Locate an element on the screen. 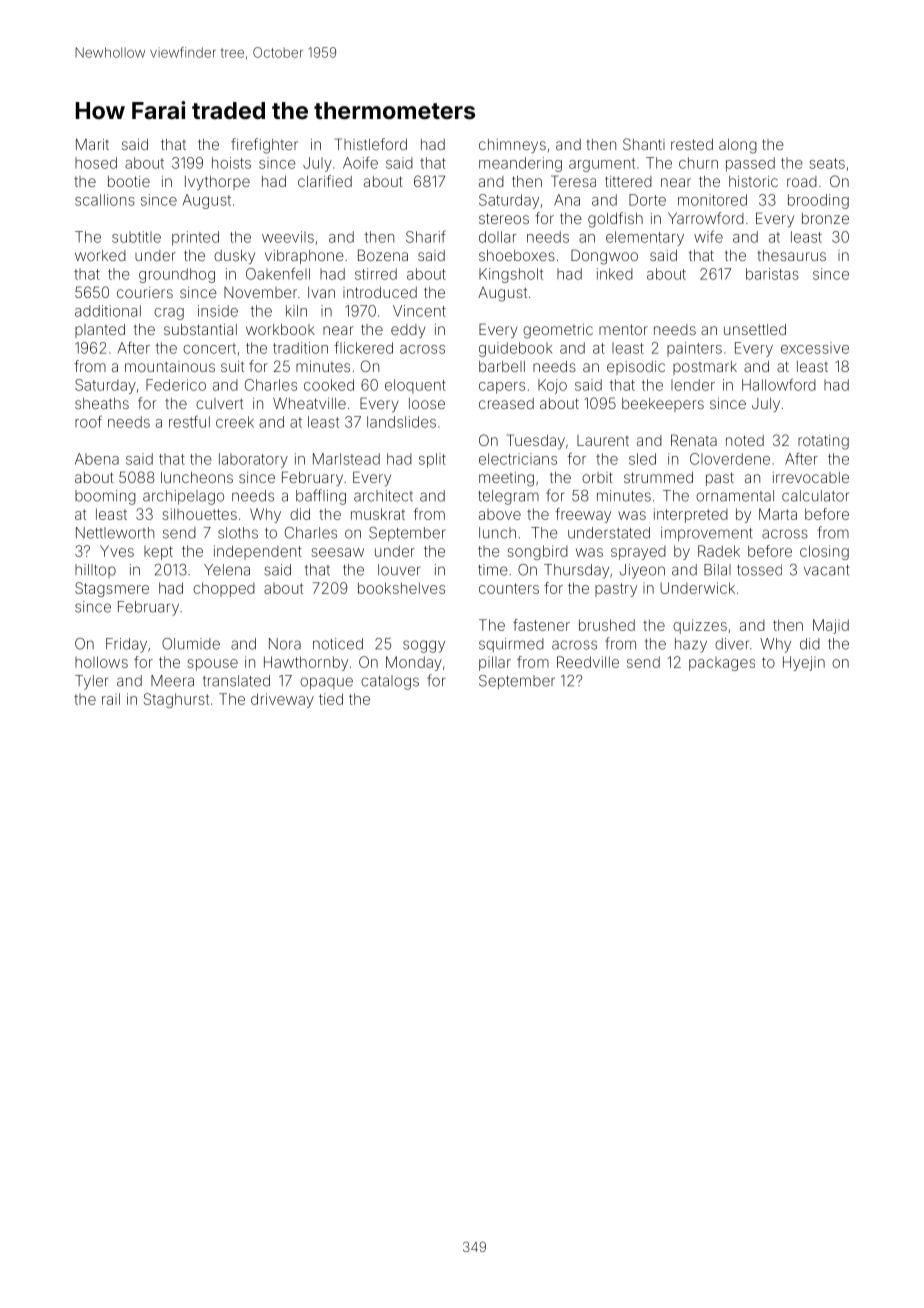 The image size is (924, 1308). packages is located at coordinates (722, 664).
